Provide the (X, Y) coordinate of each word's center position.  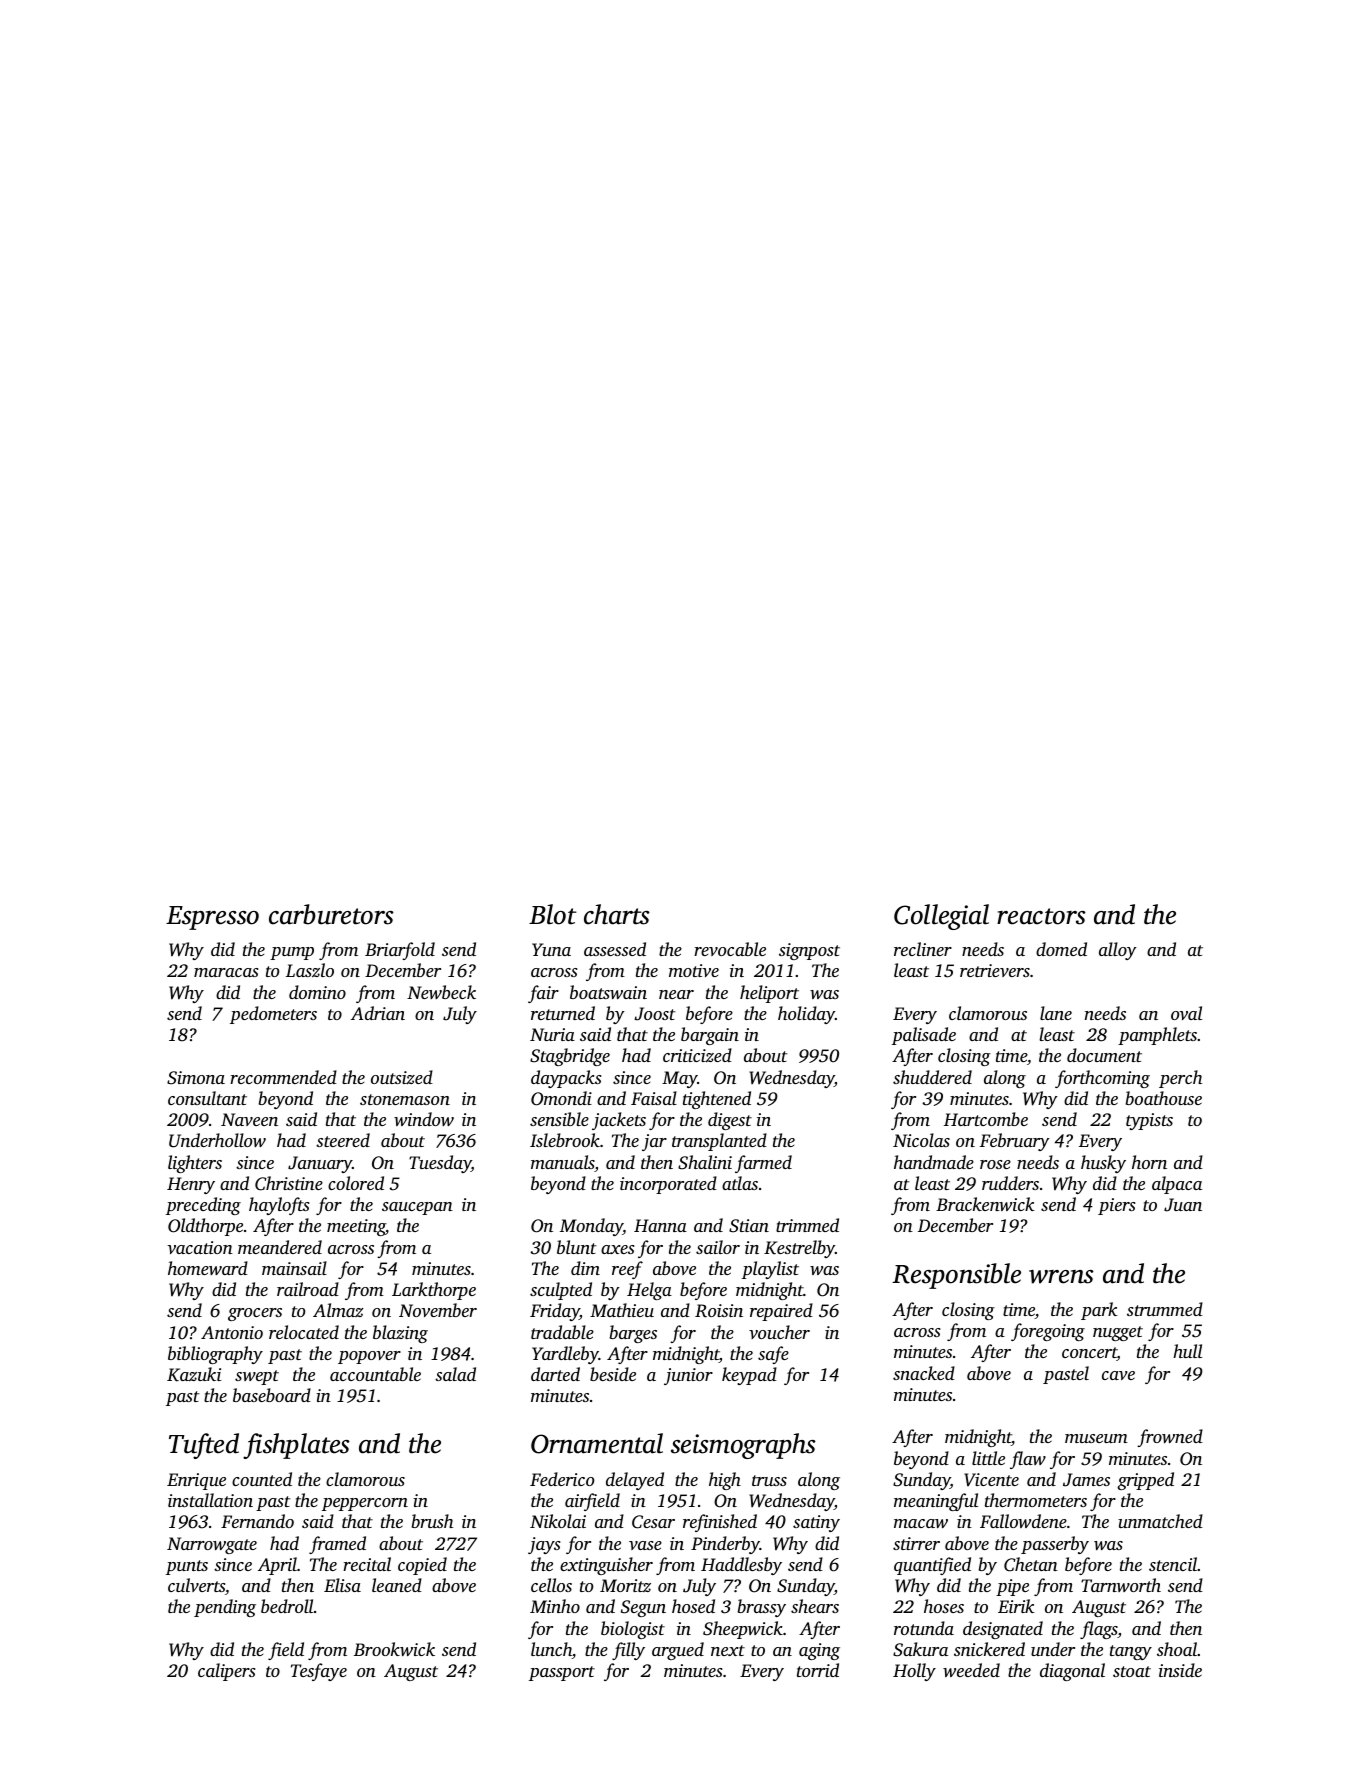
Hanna (660, 1225)
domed (1061, 949)
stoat (1132, 1671)
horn (1149, 1162)
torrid (818, 1670)
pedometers (273, 1015)
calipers (226, 1672)
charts (617, 914)
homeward (208, 1268)
